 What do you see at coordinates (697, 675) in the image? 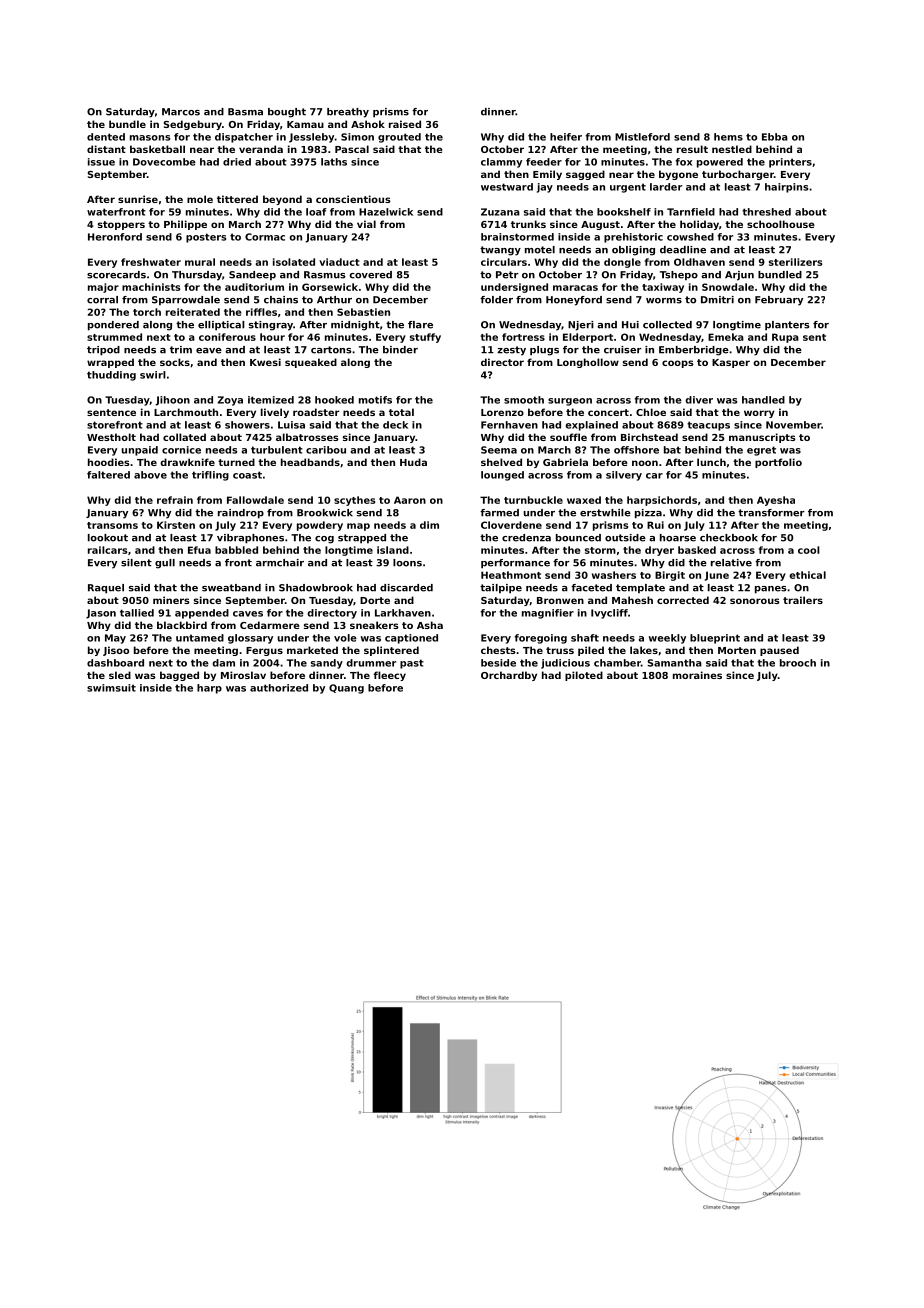
I see `moraines` at bounding box center [697, 675].
